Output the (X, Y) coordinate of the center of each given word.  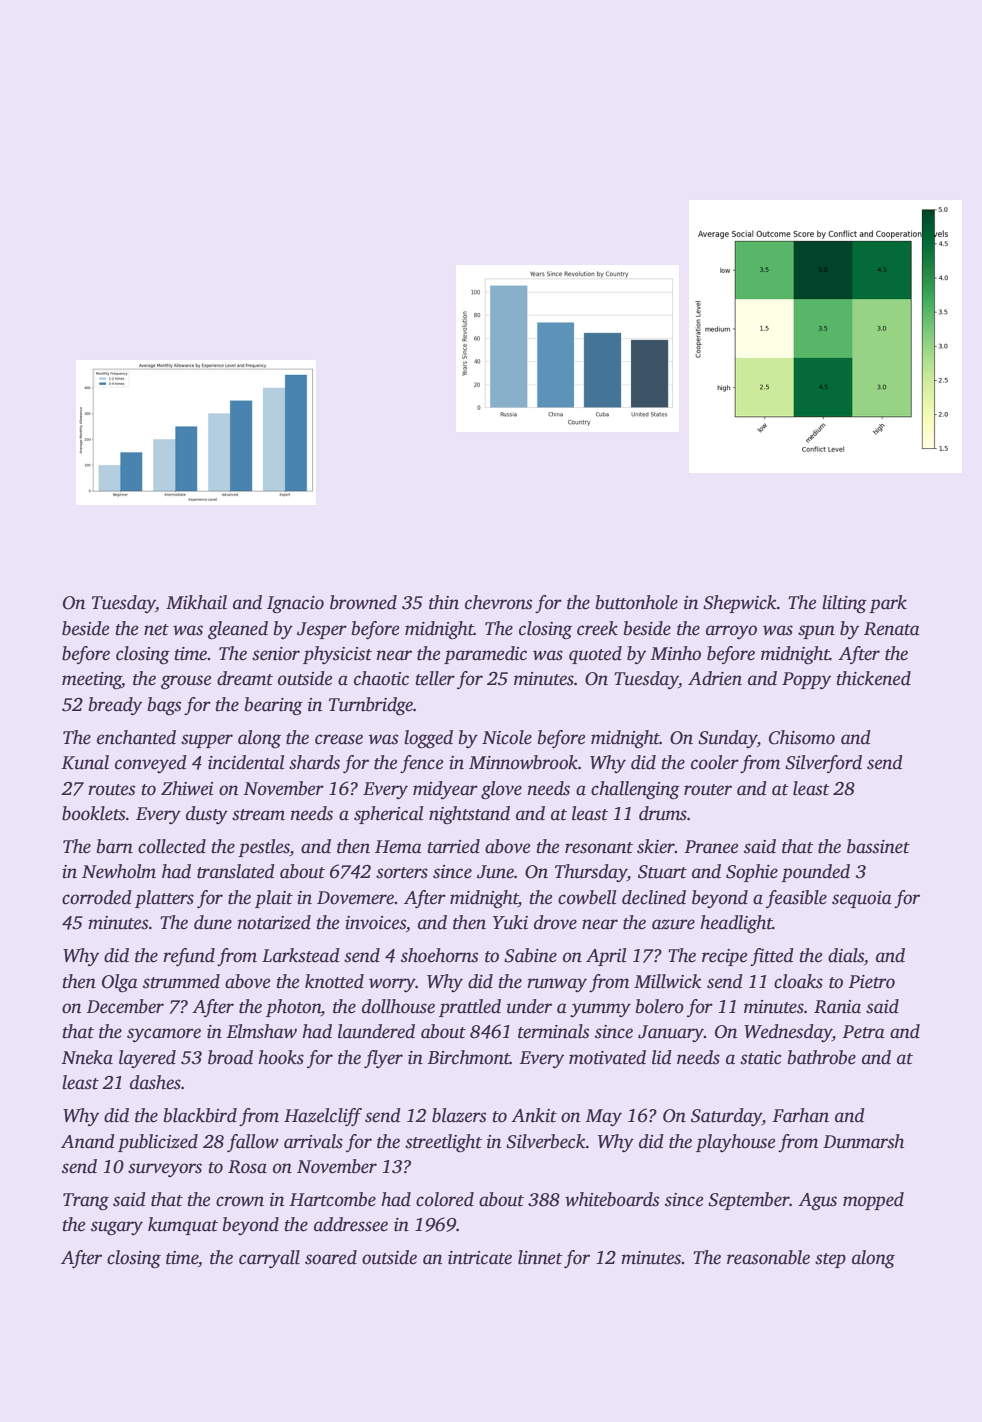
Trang (86, 1202)
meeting (92, 681)
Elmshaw (261, 1031)
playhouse (735, 1143)
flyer (383, 1059)
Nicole (507, 737)
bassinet (878, 846)
